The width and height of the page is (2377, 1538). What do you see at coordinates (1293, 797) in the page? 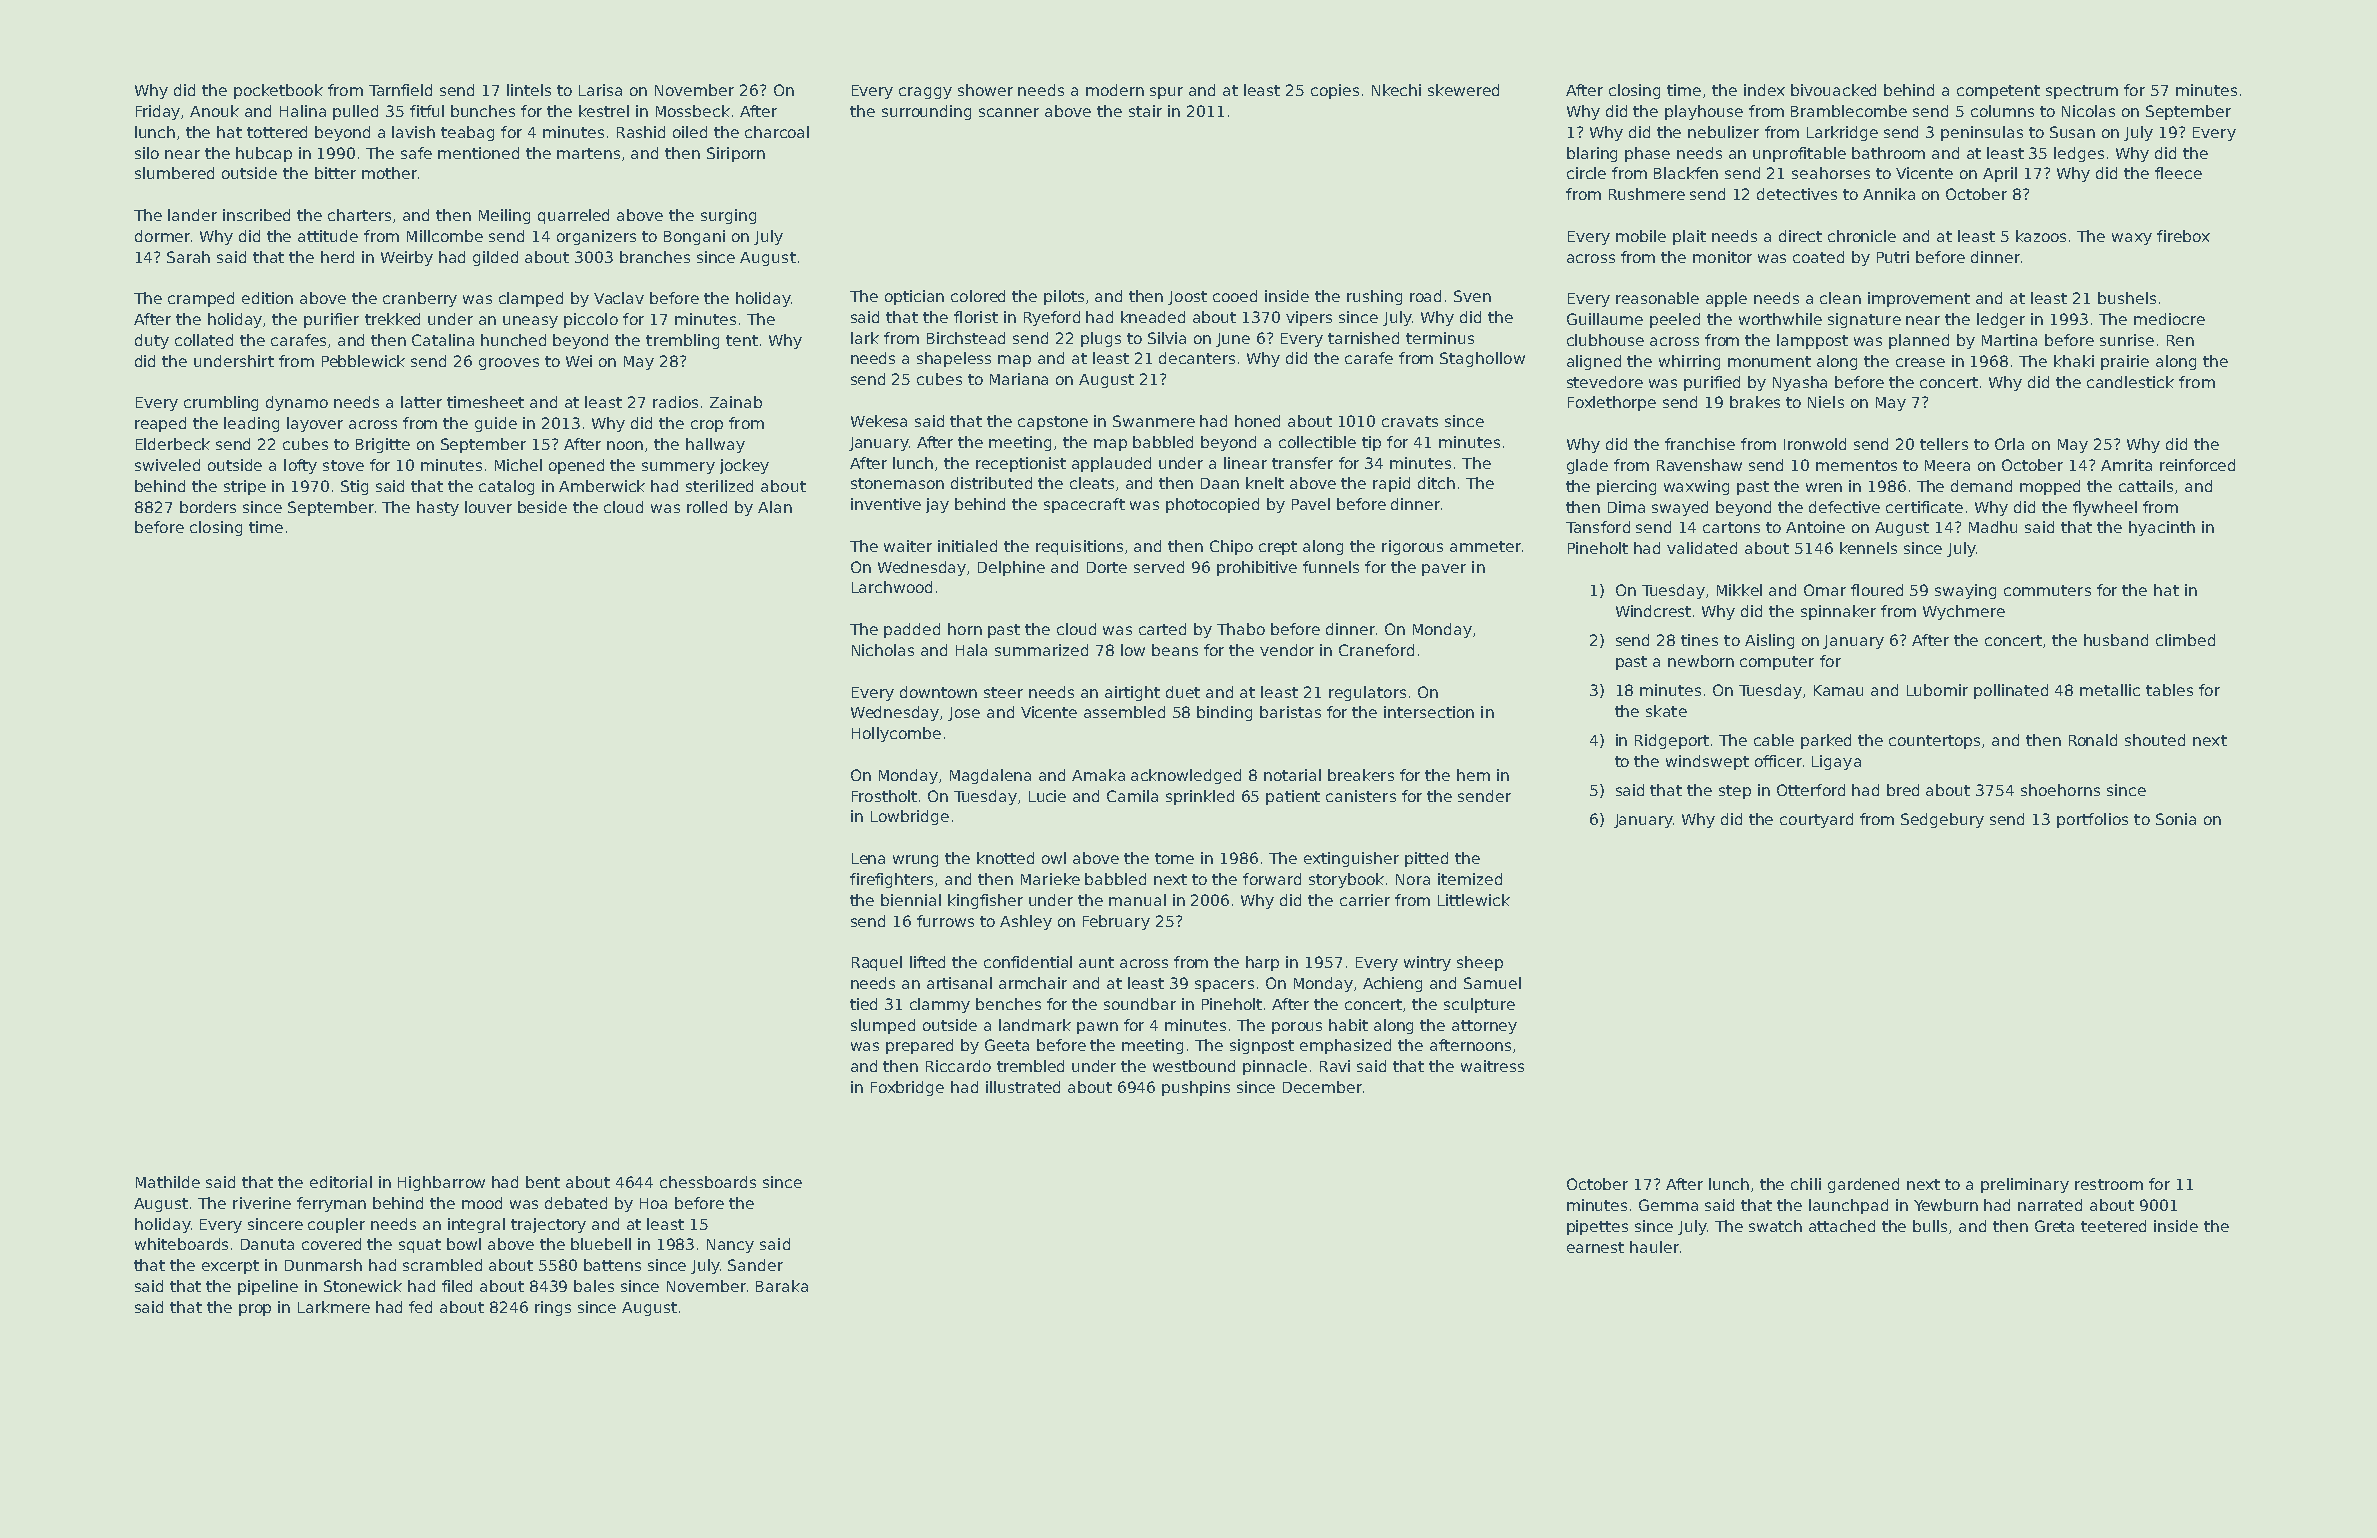
I see `patient` at bounding box center [1293, 797].
